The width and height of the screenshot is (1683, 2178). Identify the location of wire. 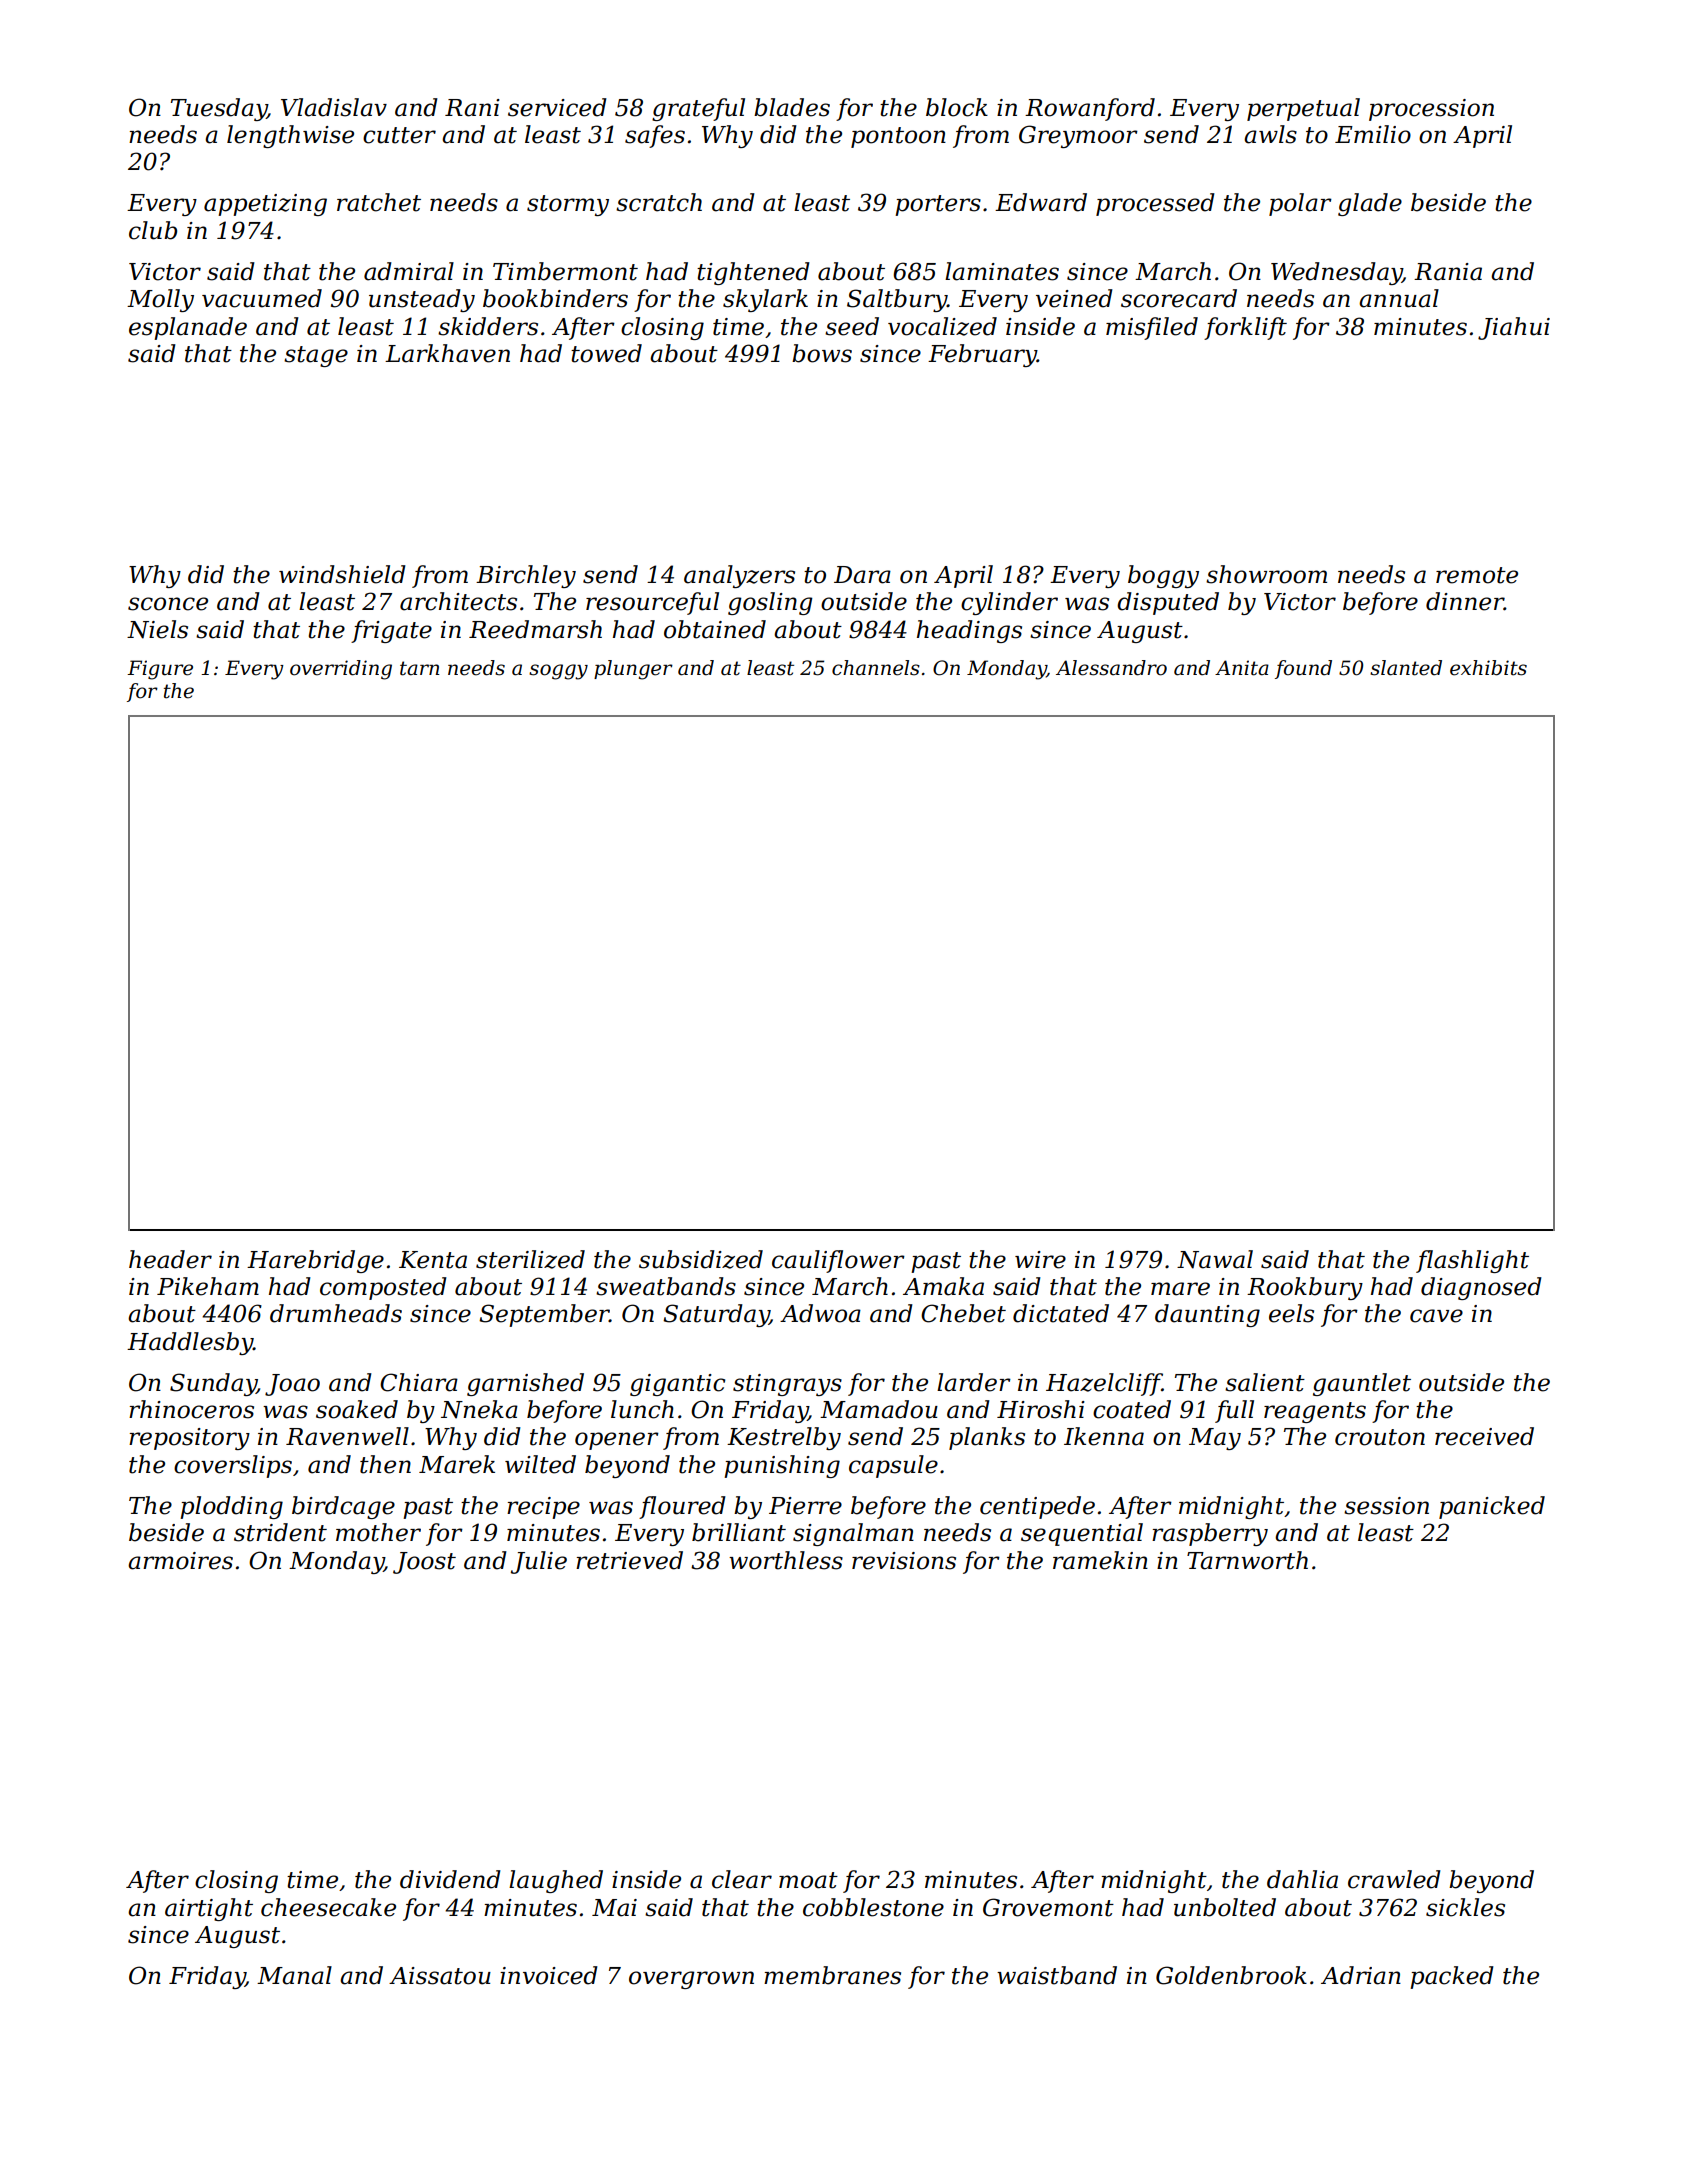
(1040, 1260).
